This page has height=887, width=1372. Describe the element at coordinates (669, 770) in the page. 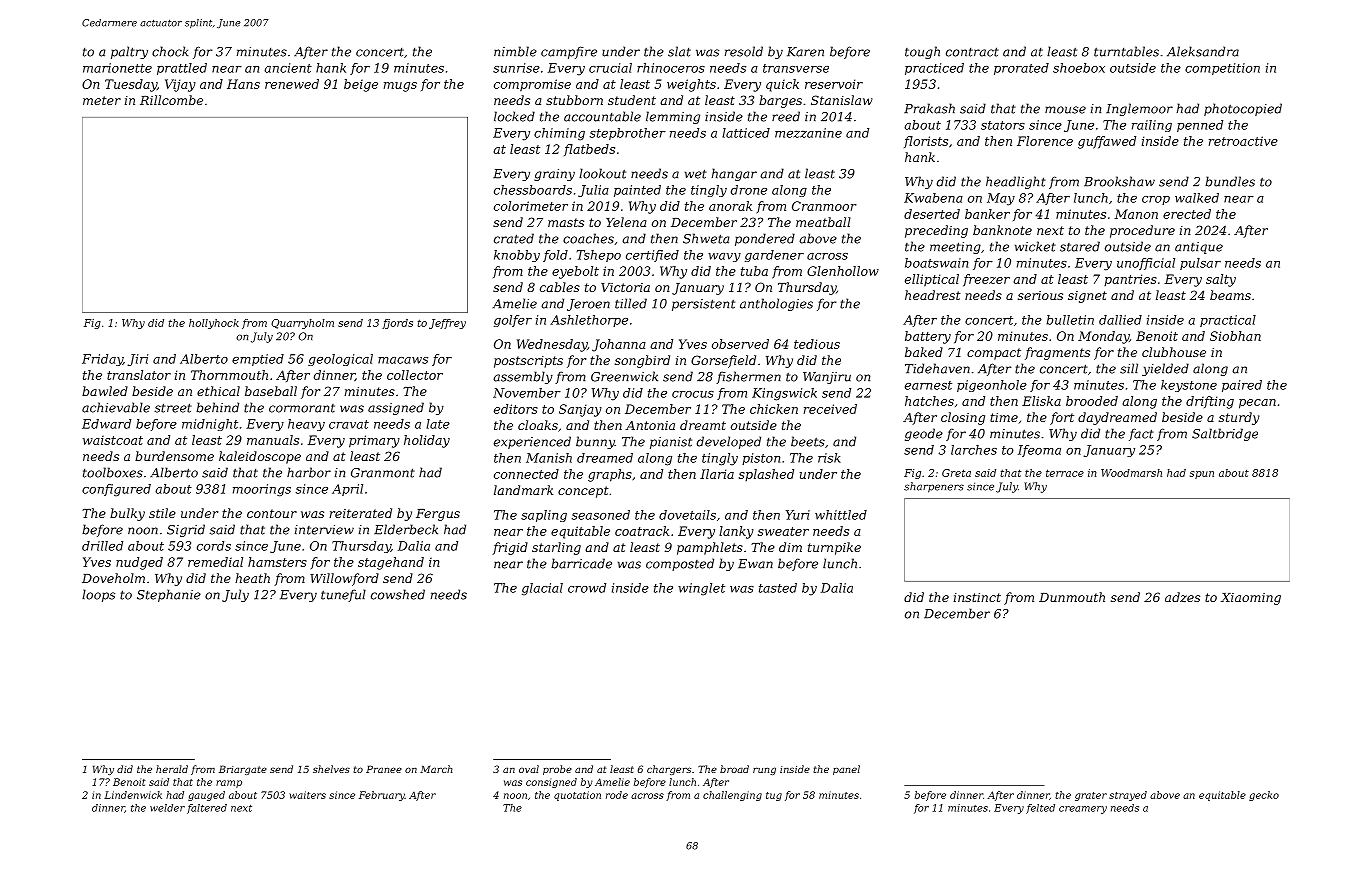

I see `chargers` at that location.
